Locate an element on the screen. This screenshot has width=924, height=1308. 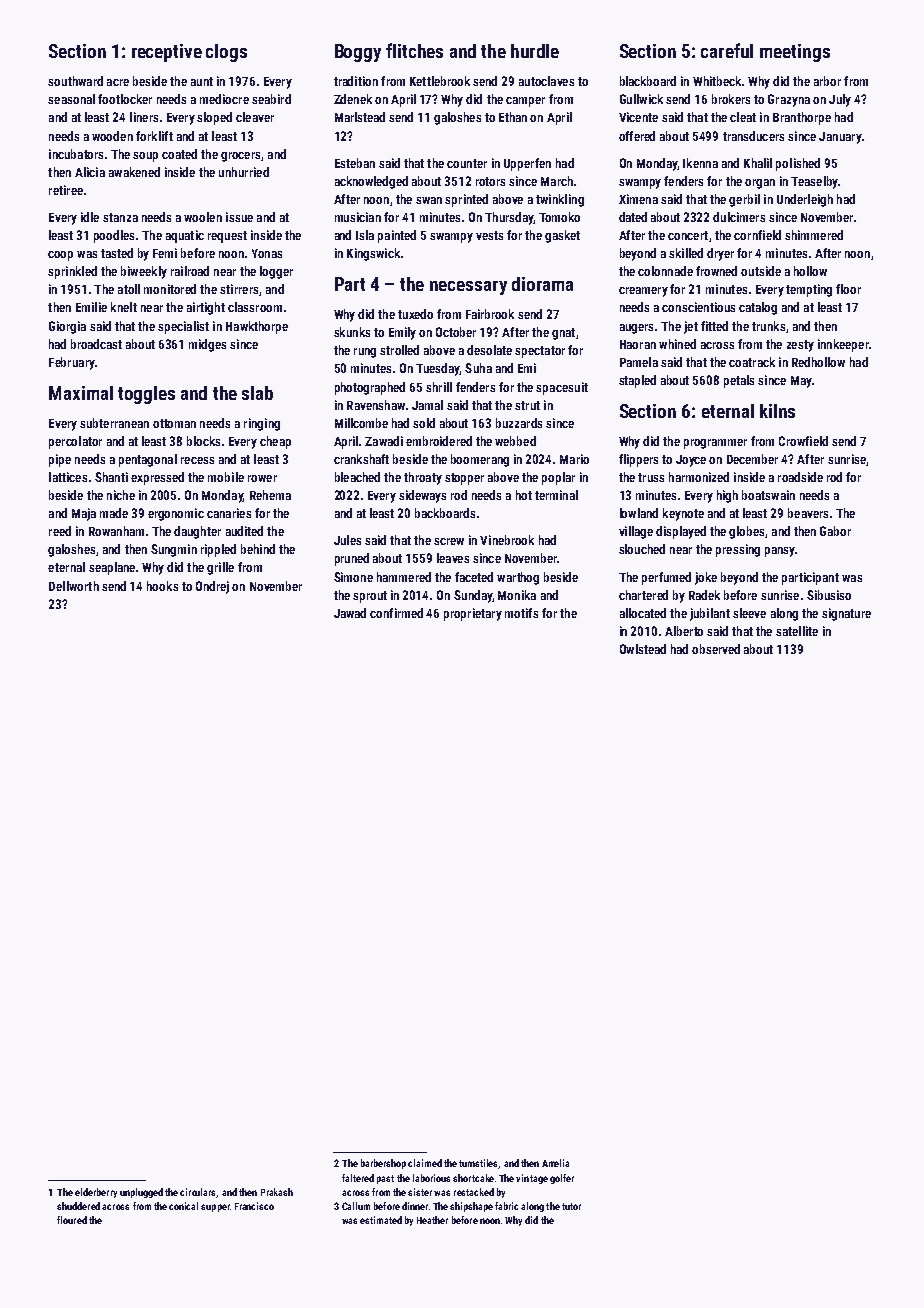
turnstiles is located at coordinates (479, 1164).
